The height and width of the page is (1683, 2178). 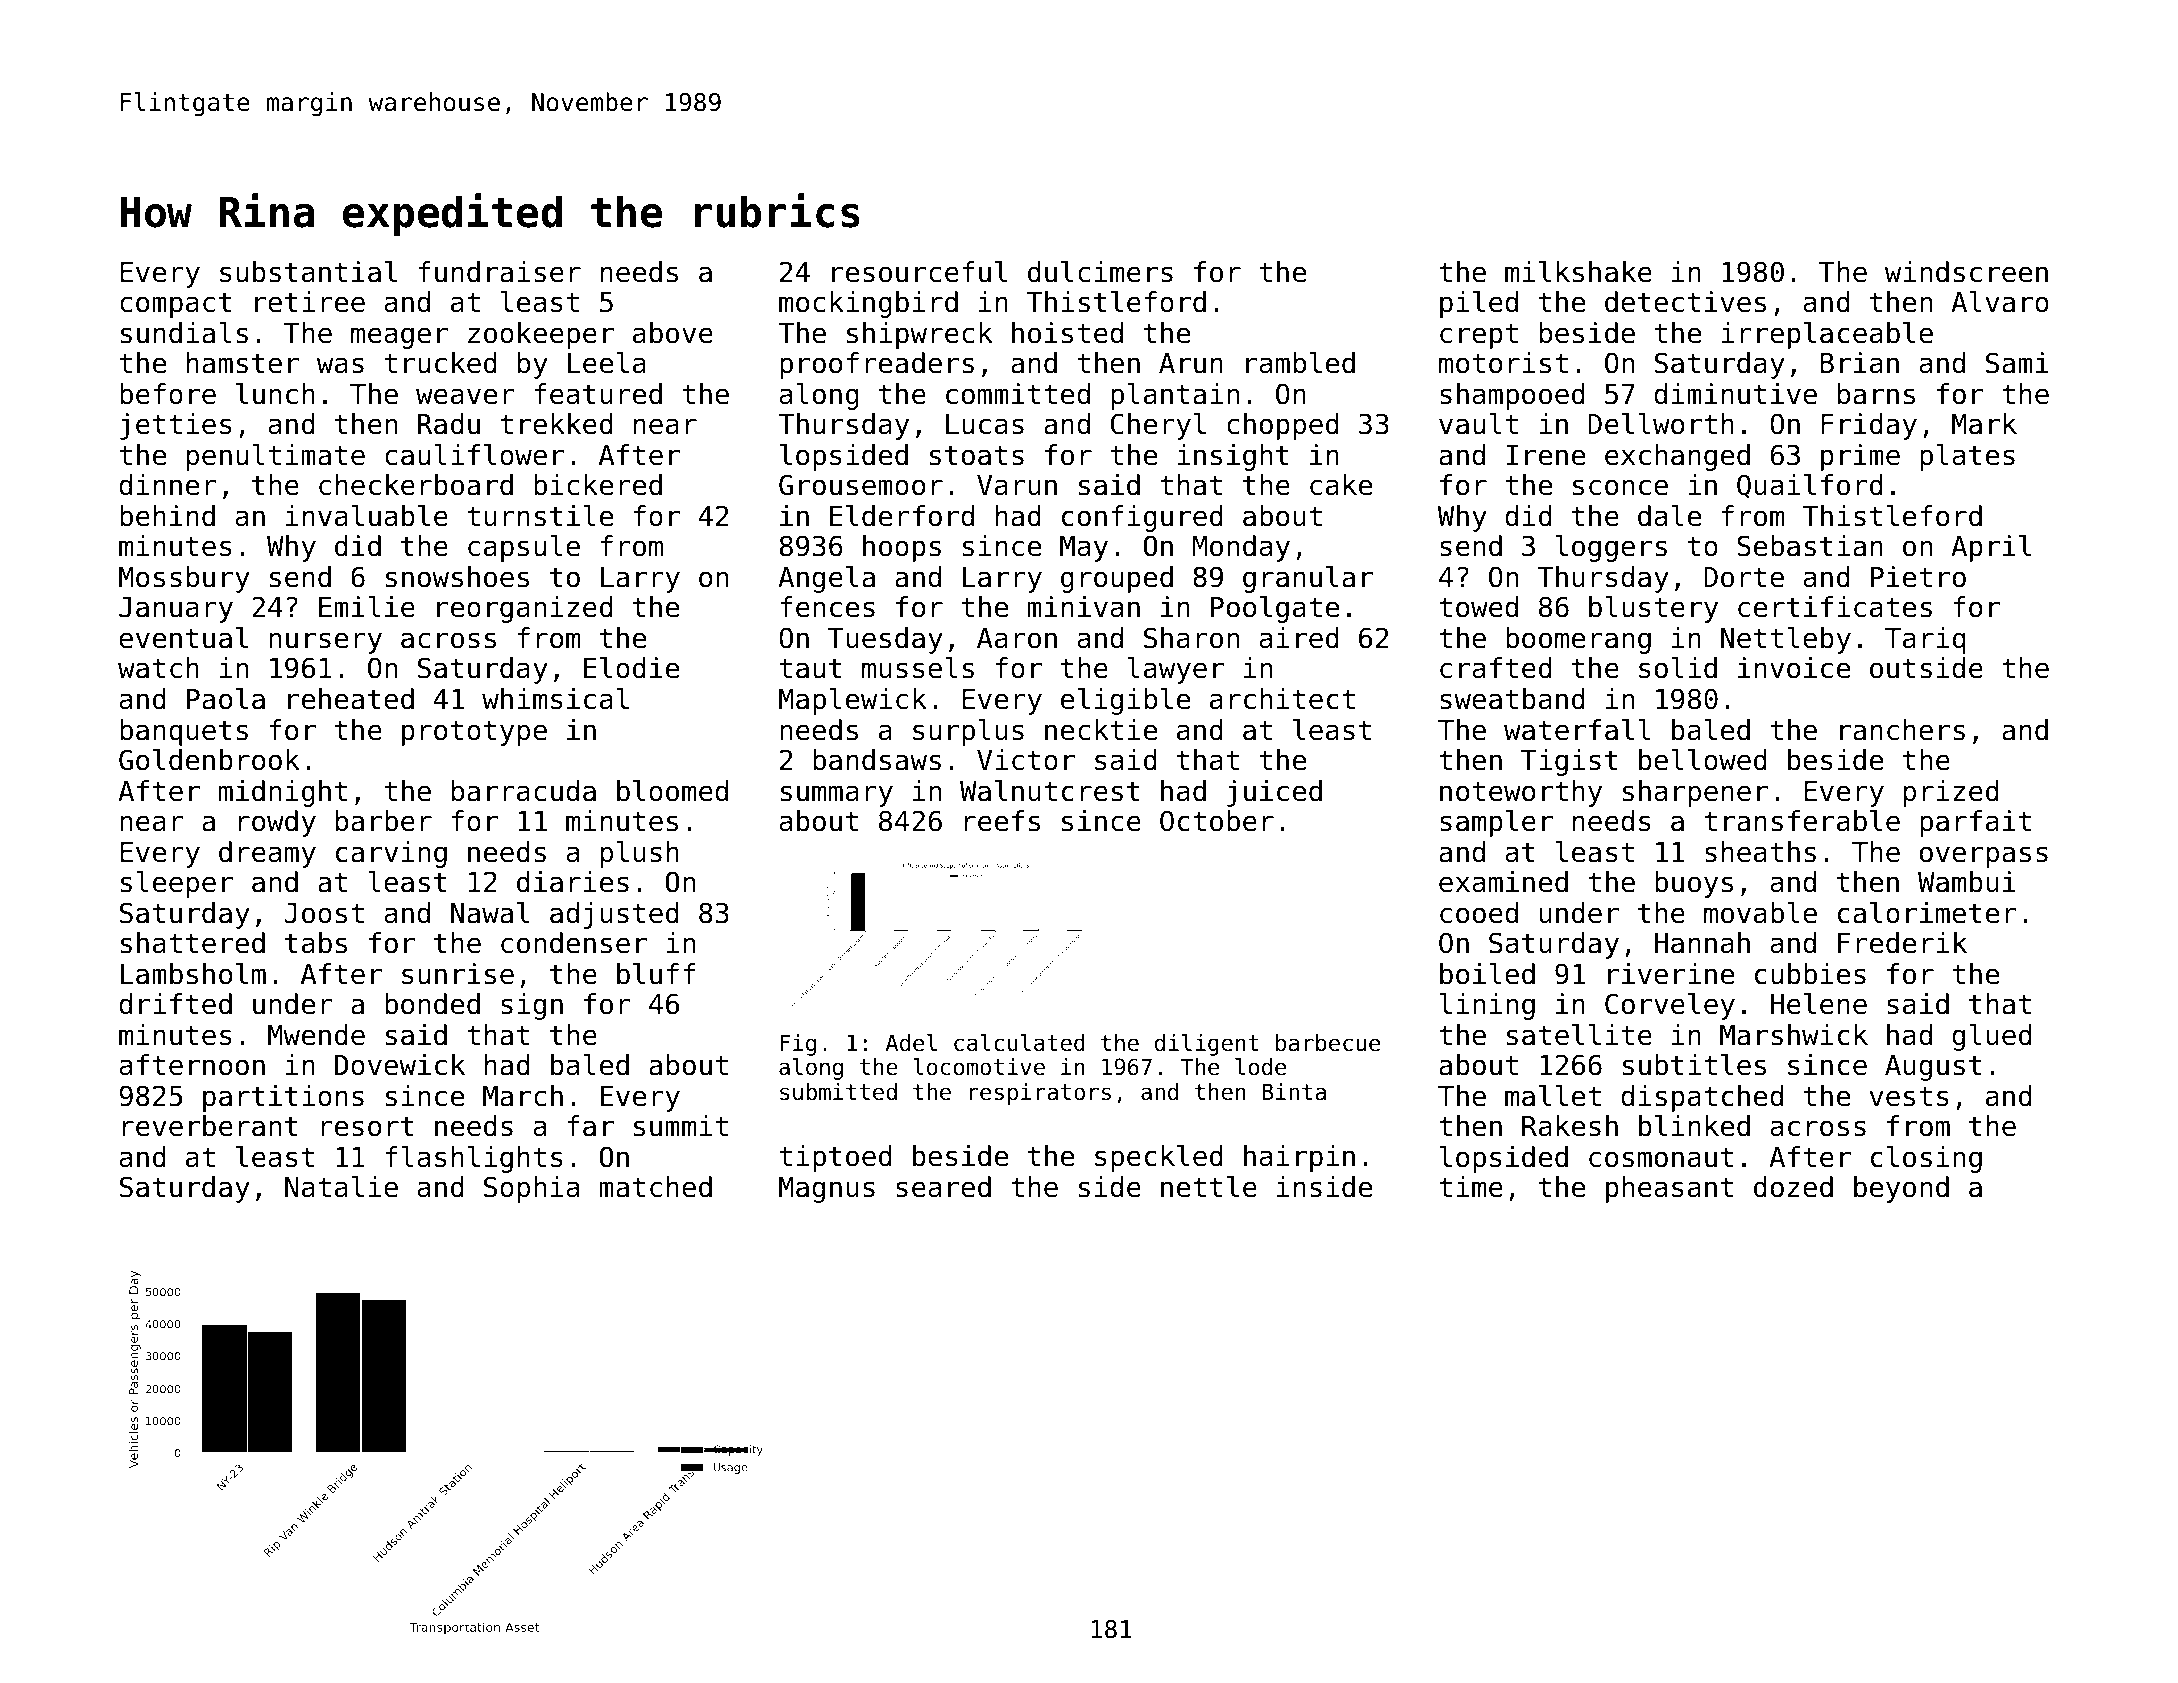 What do you see at coordinates (457, 577) in the page?
I see `snowshoes` at bounding box center [457, 577].
